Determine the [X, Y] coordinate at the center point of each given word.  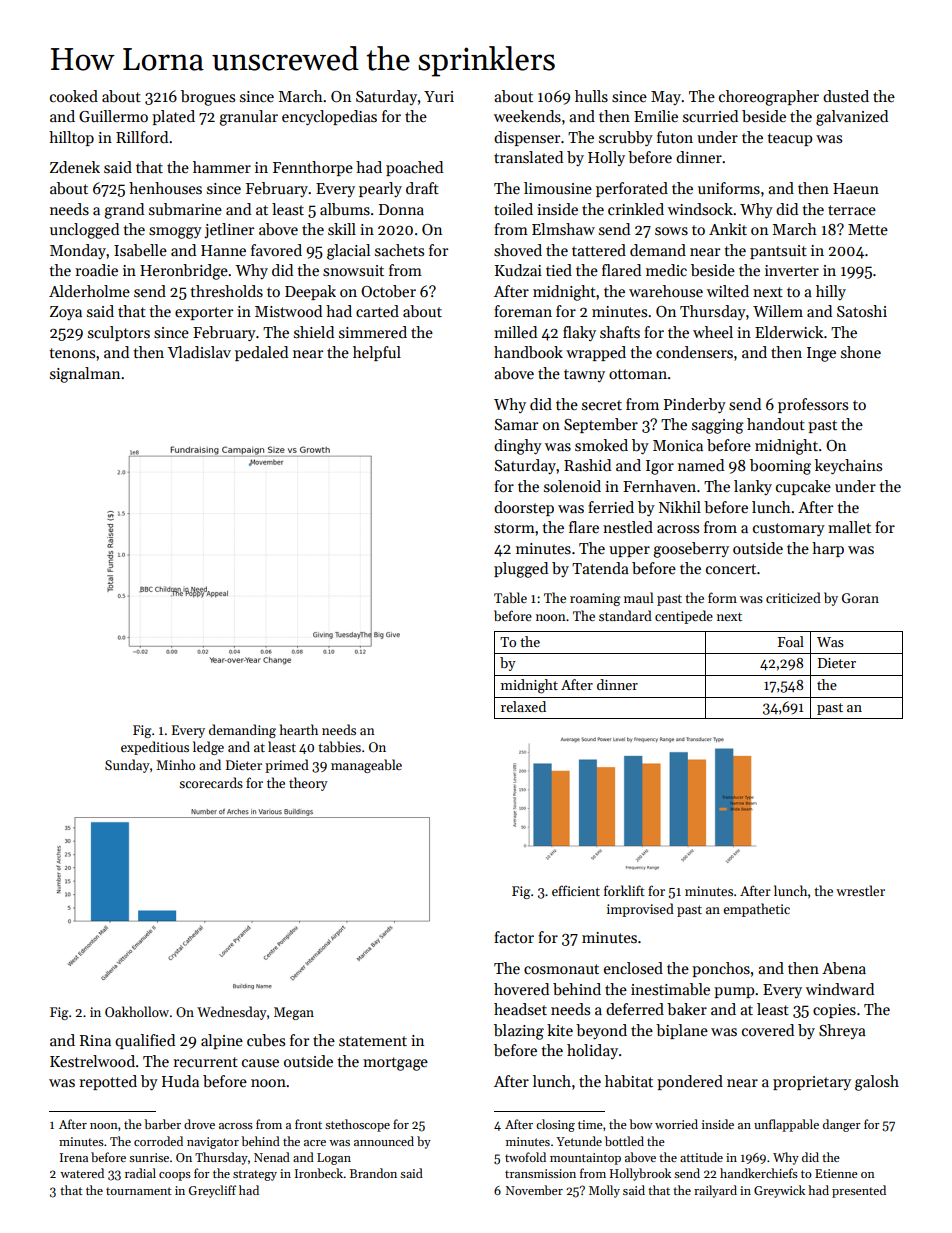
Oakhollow [137, 1011]
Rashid [587, 465]
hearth [299, 729]
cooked [74, 96]
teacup [790, 139]
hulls [591, 96]
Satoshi [862, 311]
